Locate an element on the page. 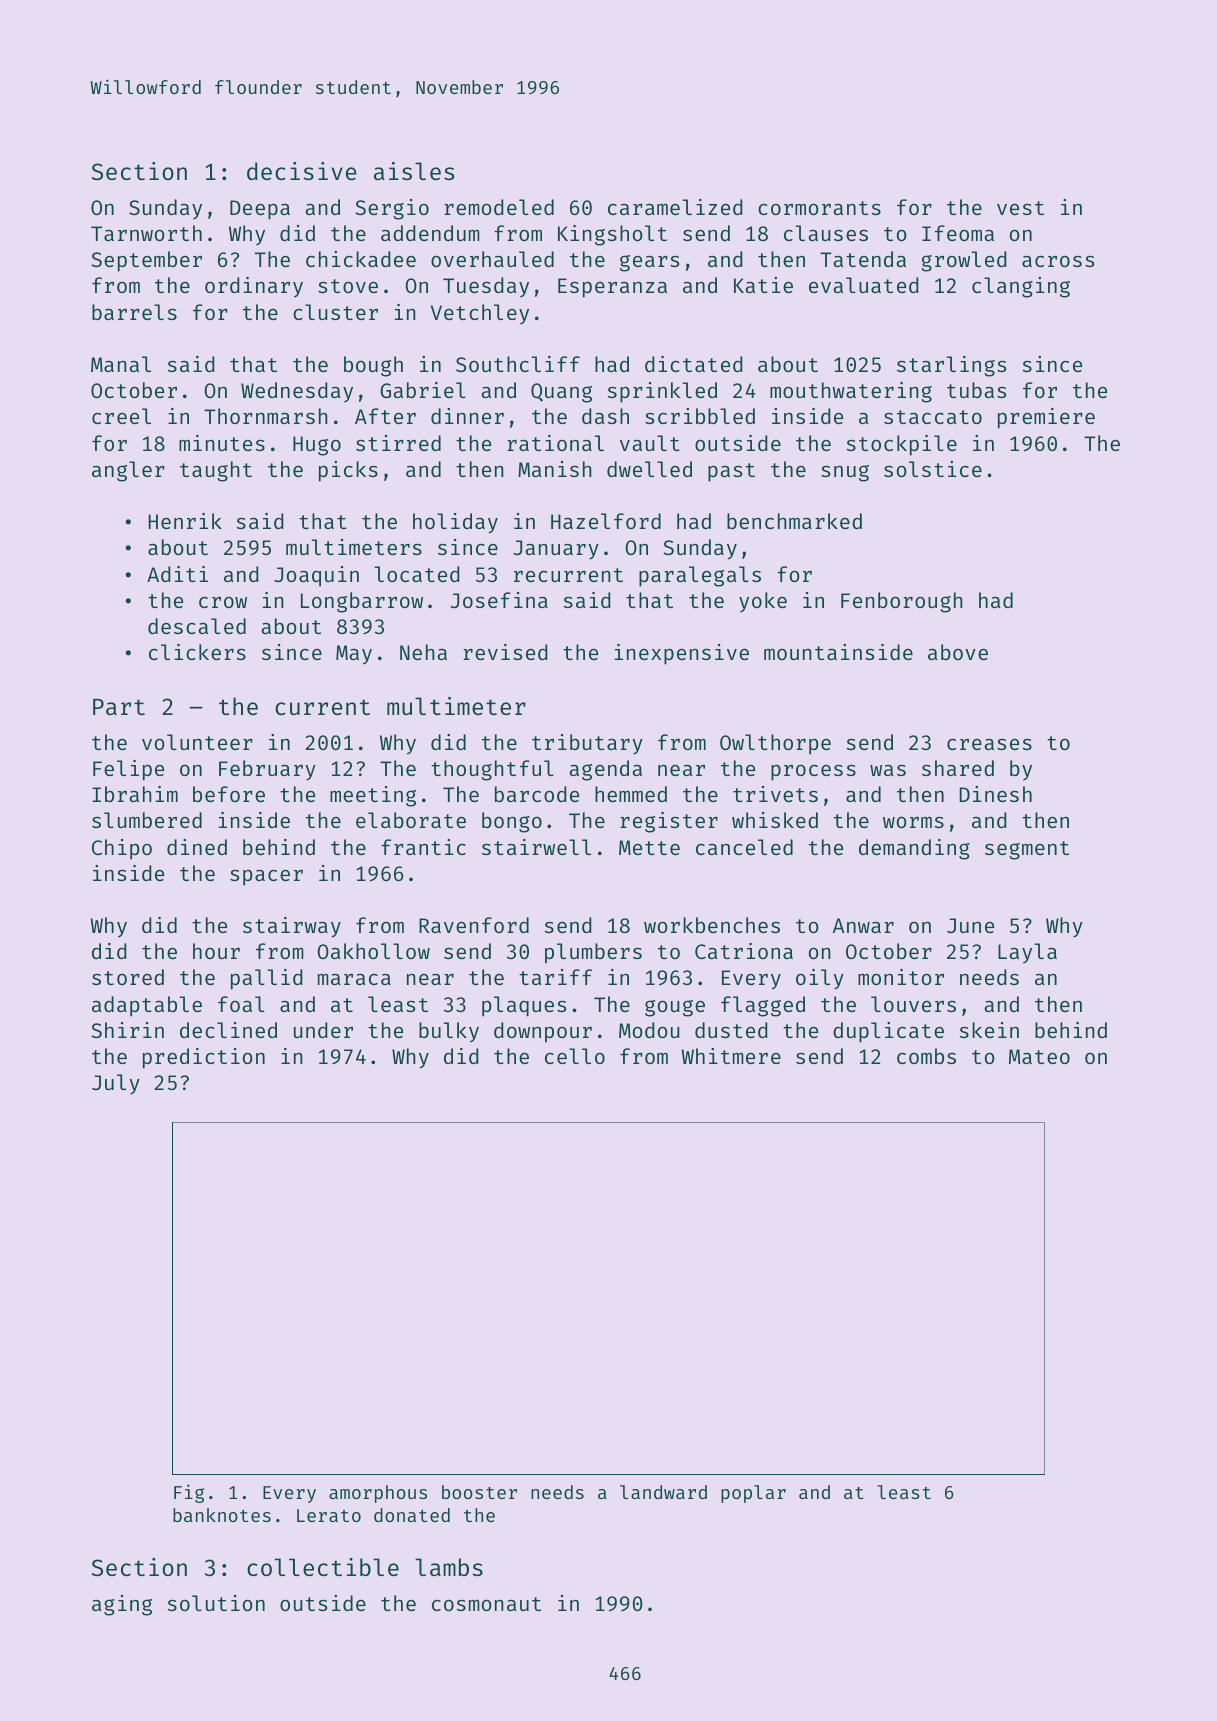  cello is located at coordinates (575, 1056).
